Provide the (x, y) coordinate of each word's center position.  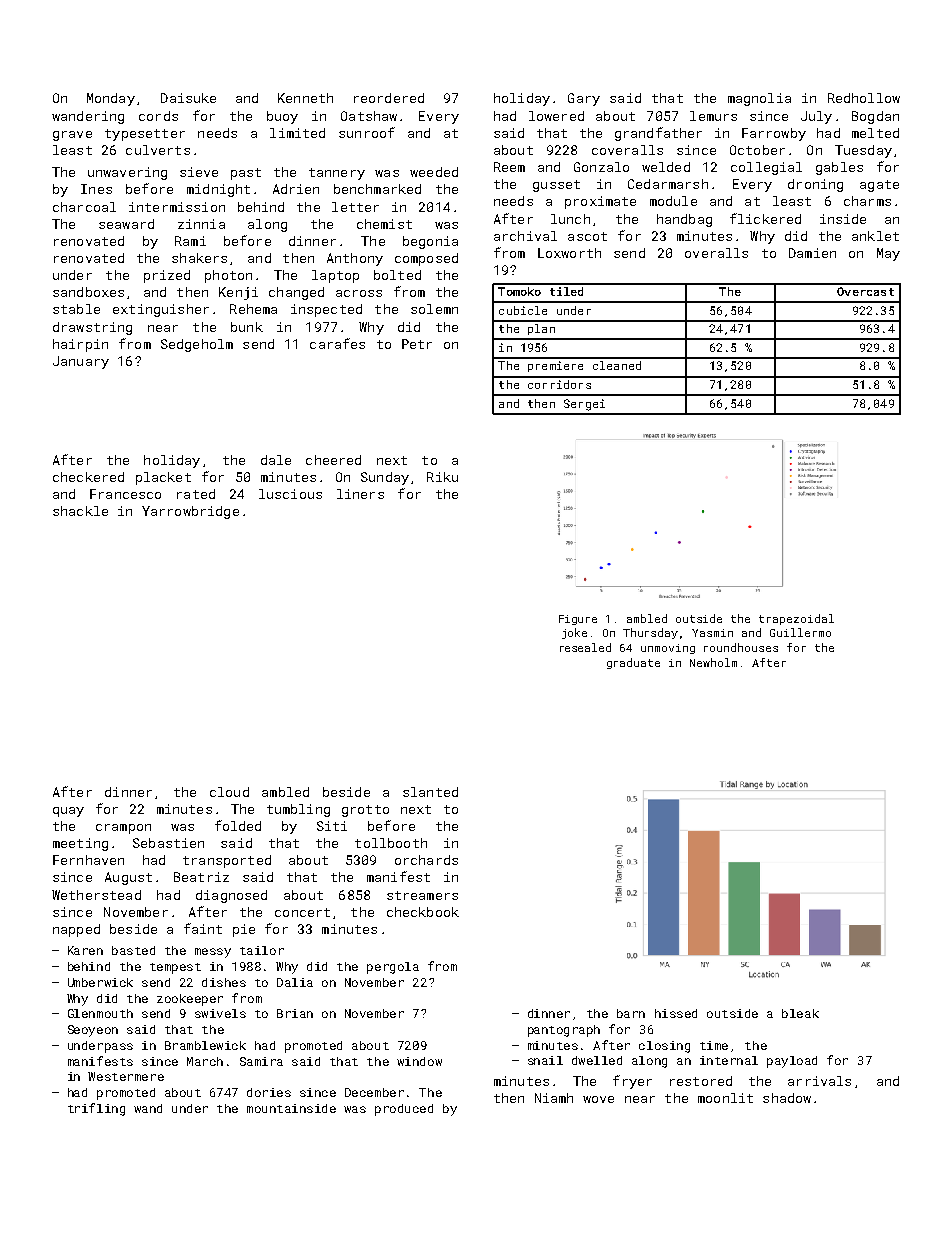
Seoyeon (93, 1031)
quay (68, 812)
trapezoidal (796, 619)
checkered (88, 477)
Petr (417, 344)
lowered (556, 116)
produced (404, 1110)
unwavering (127, 173)
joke (574, 633)
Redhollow (864, 98)
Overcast (865, 291)
